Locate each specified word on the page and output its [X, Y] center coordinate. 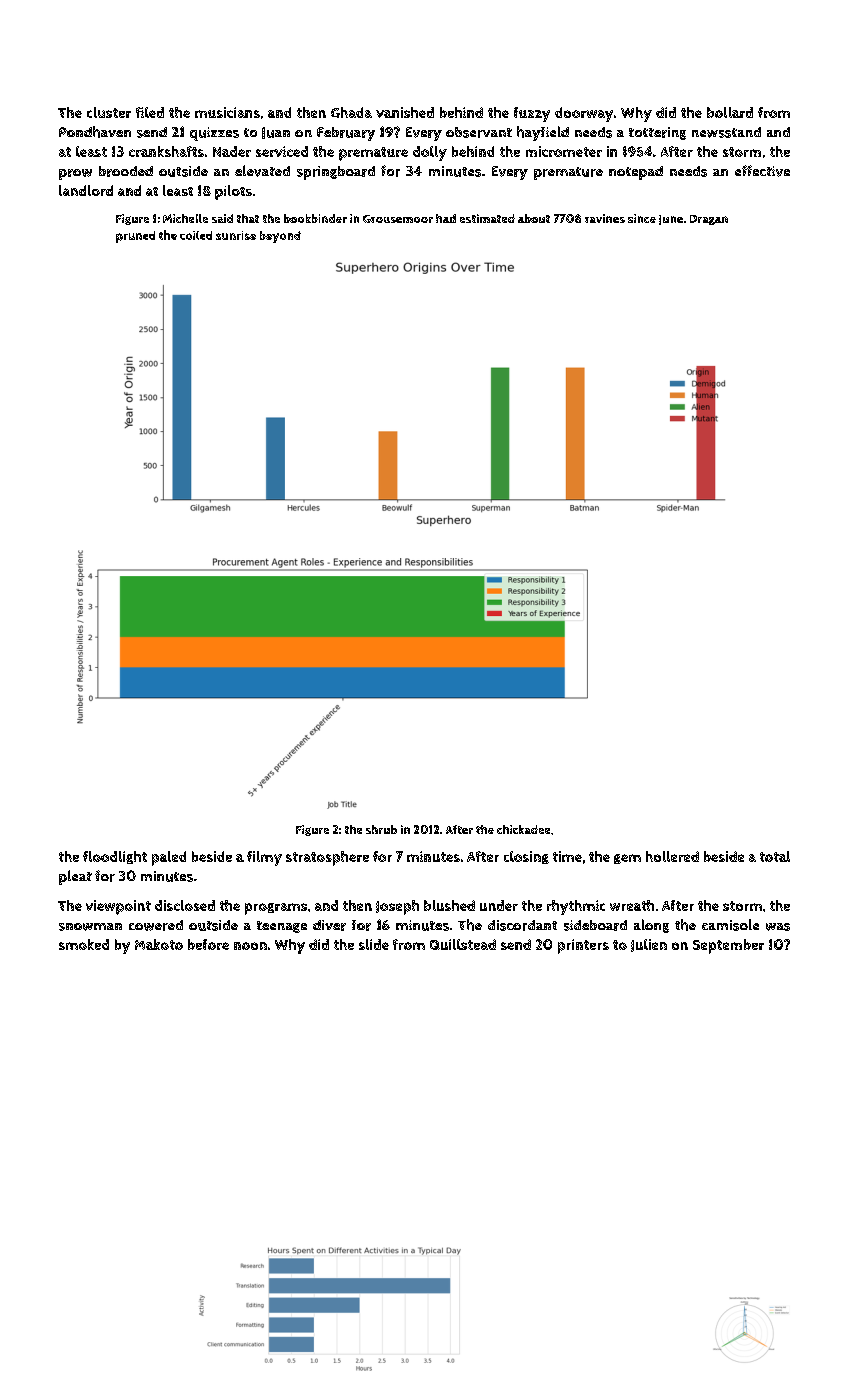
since [642, 218]
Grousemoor [398, 219]
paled [169, 858]
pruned [135, 237]
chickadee [523, 829]
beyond [280, 237]
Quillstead [463, 944]
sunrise [236, 235]
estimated [487, 218]
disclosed [185, 905]
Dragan [709, 220]
